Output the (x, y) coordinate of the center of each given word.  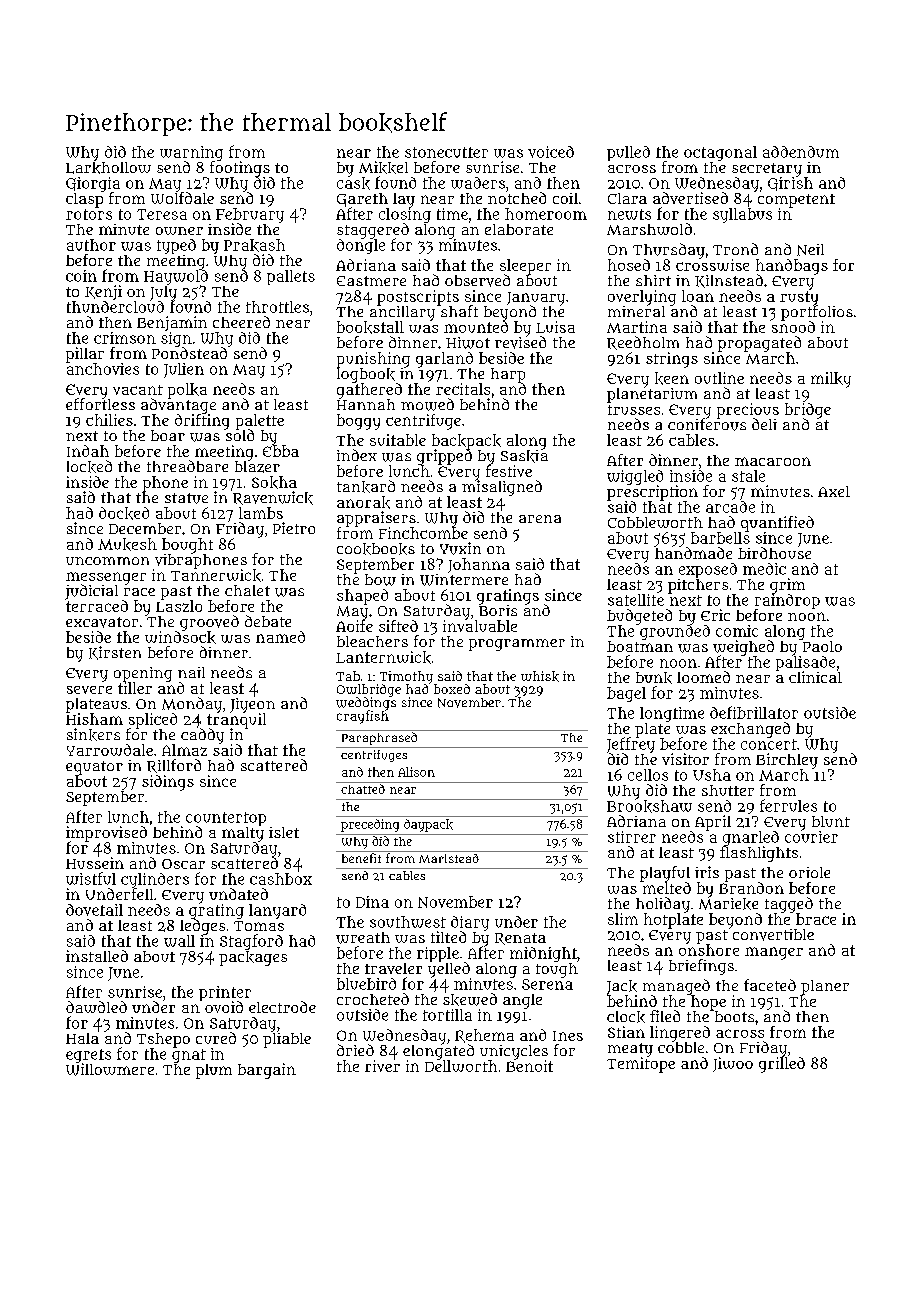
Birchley (787, 761)
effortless (100, 404)
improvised (106, 834)
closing (405, 215)
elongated (438, 1052)
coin (81, 276)
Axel (834, 491)
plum (214, 1071)
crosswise (712, 265)
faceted (770, 985)
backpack (466, 441)
